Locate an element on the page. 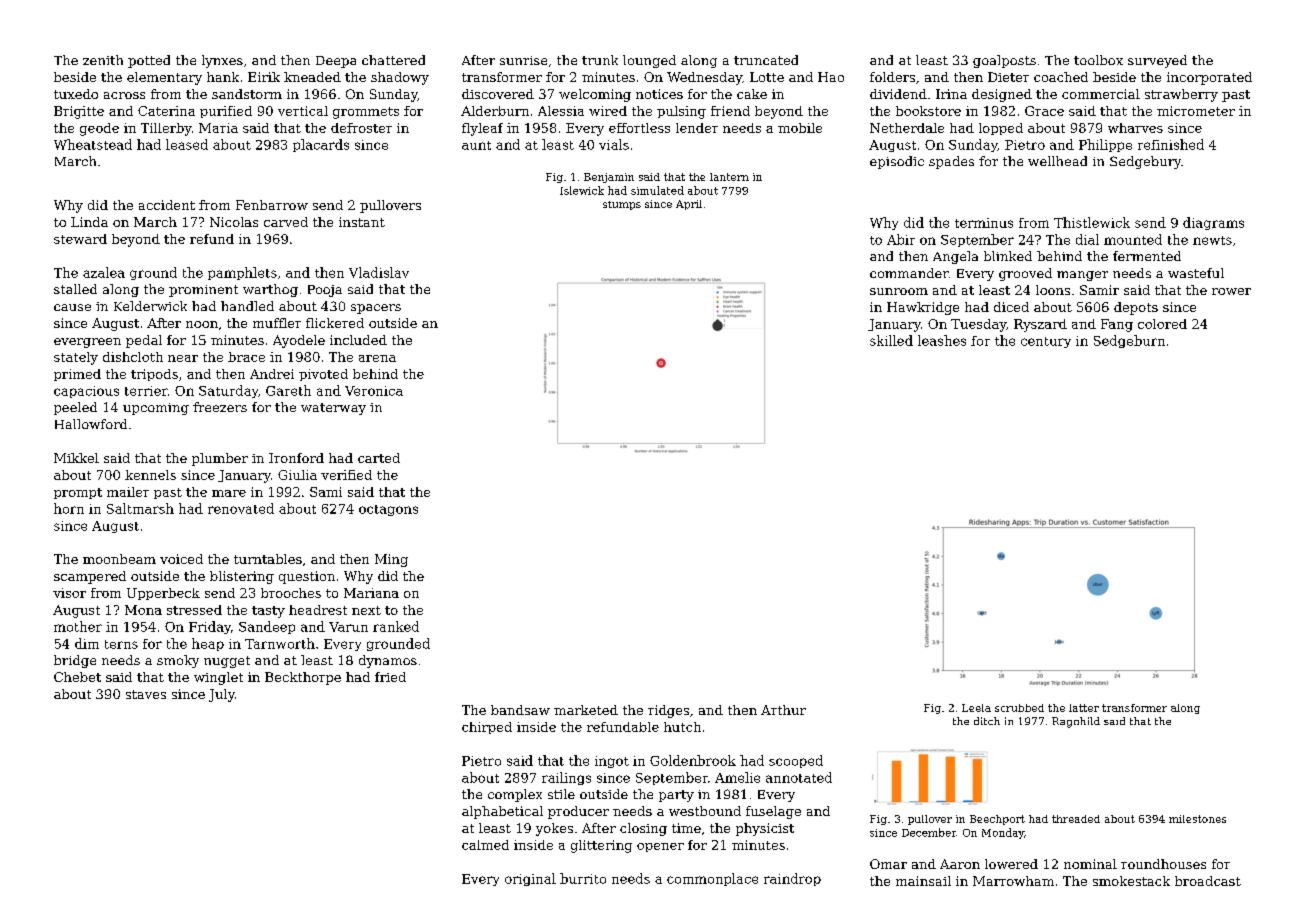  terminus is located at coordinates (984, 223).
